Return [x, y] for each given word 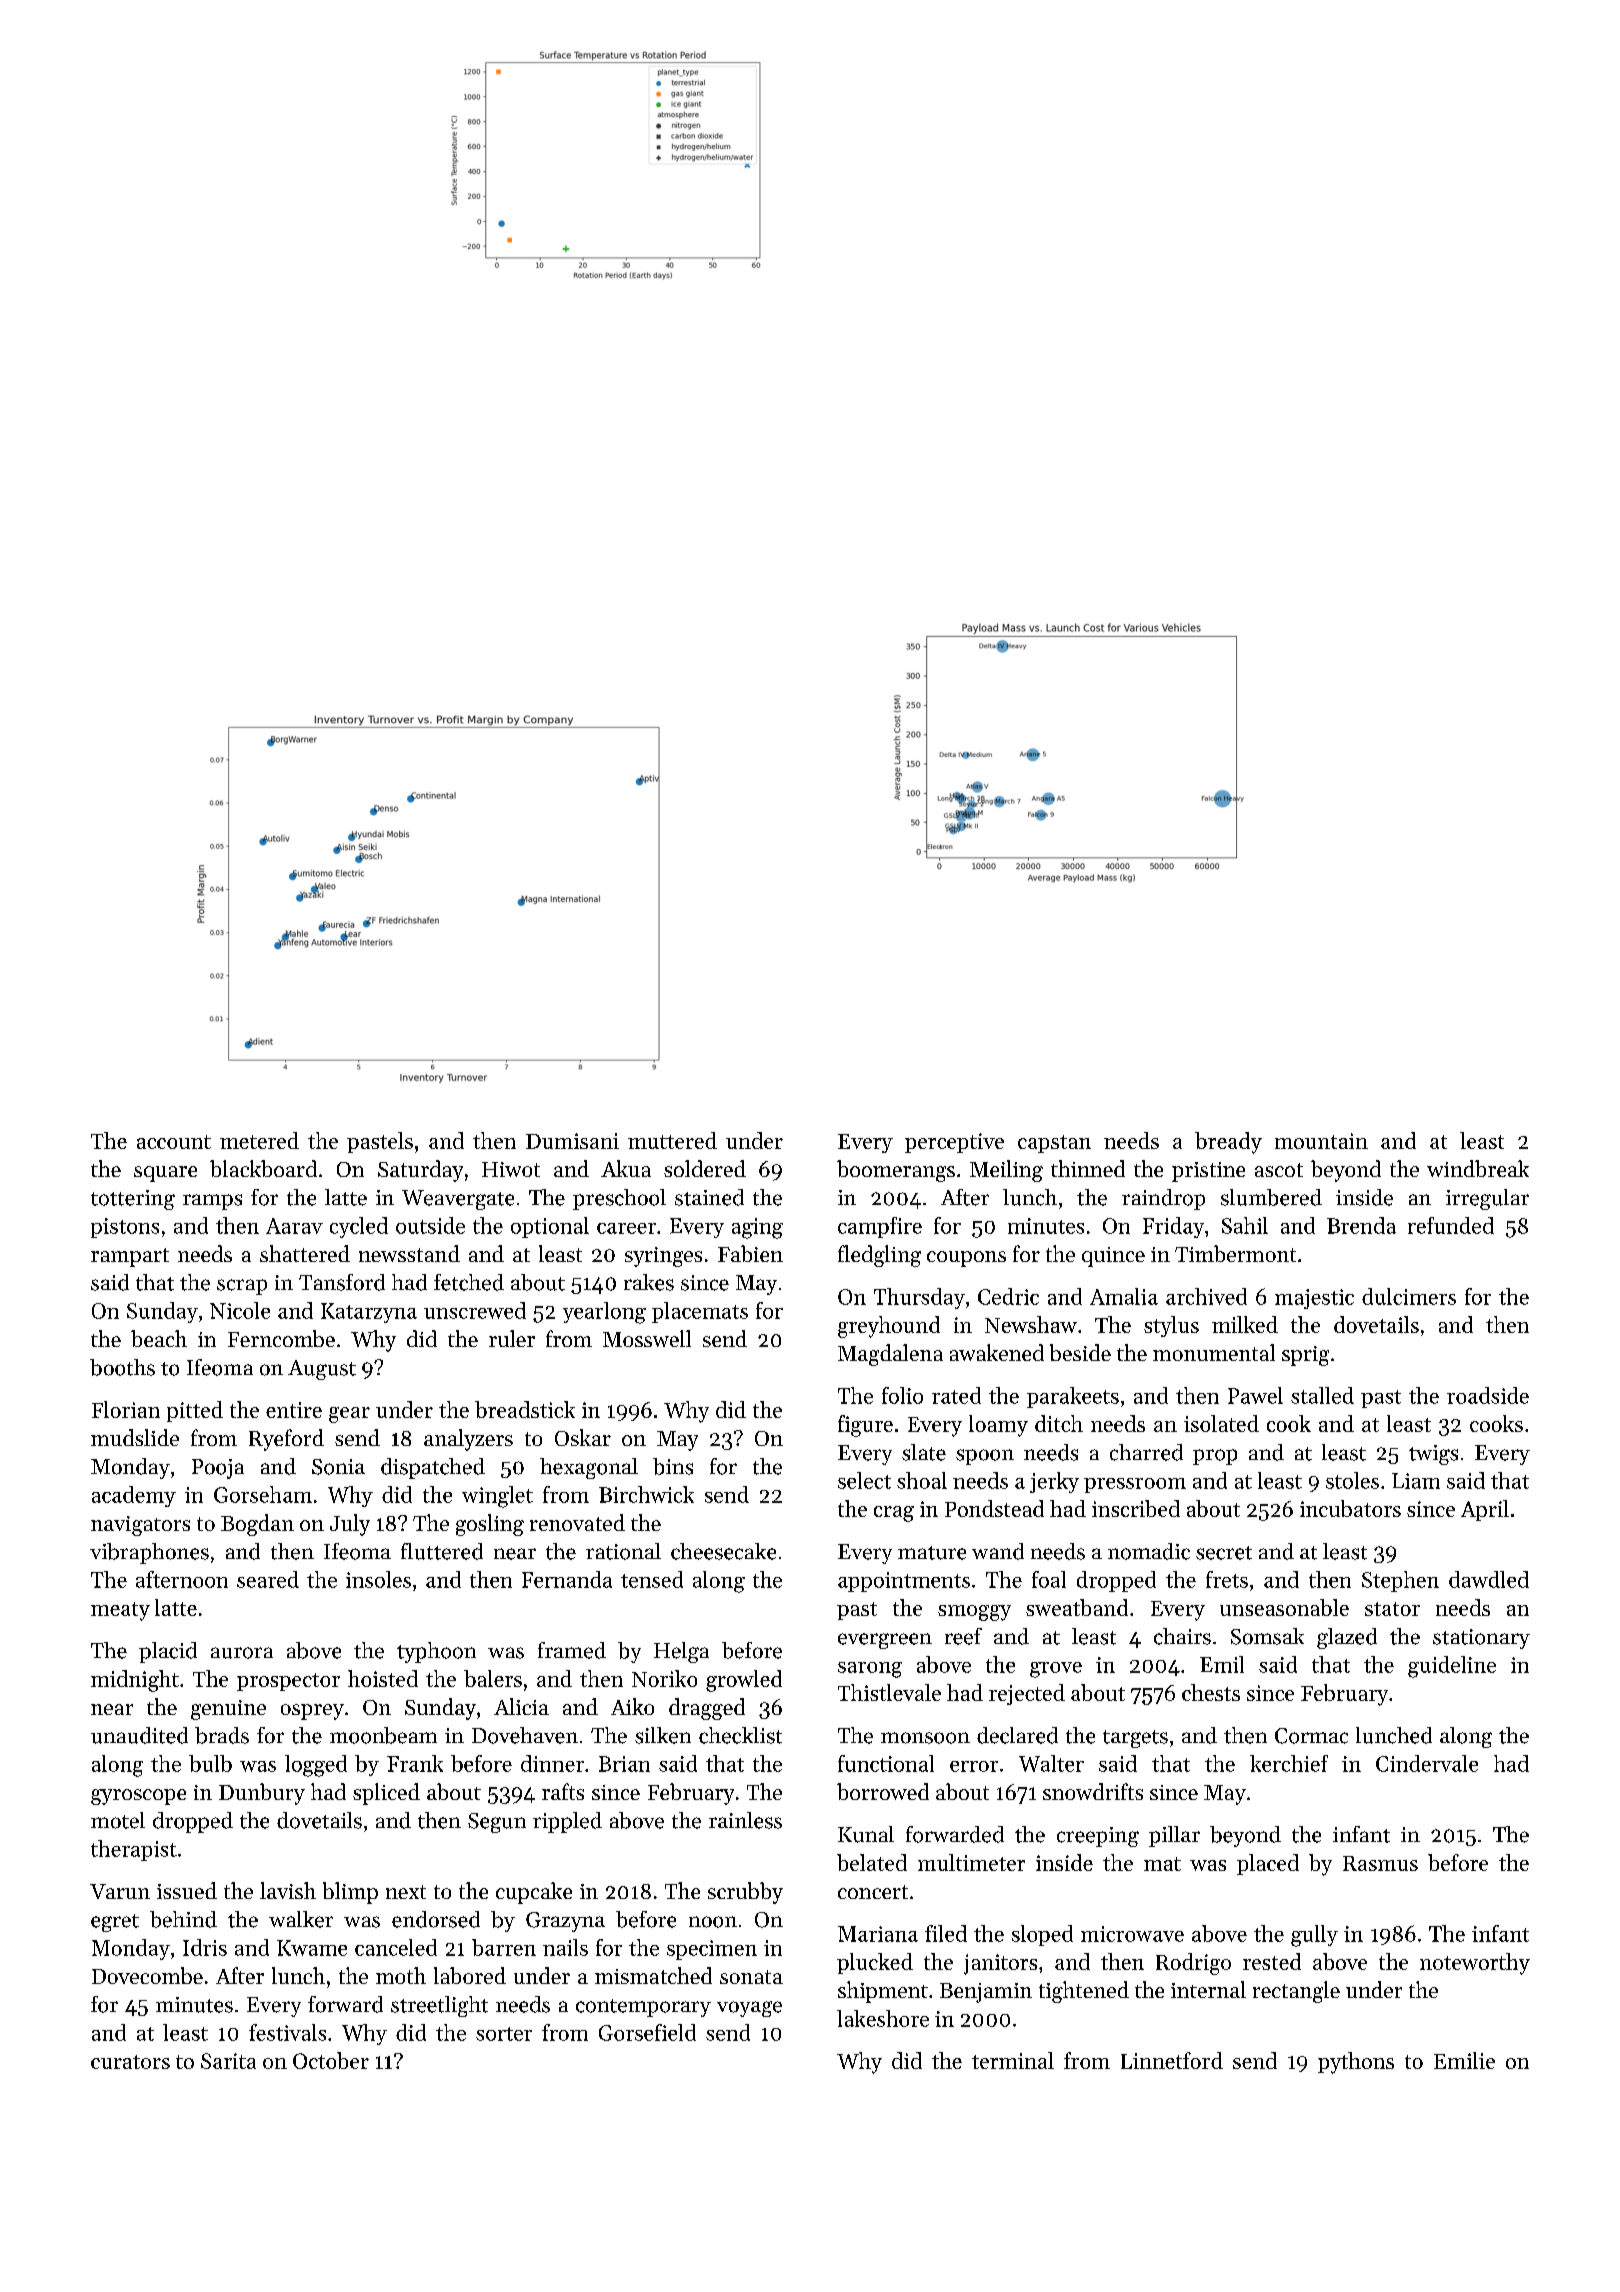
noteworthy [1475, 1964]
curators [130, 2062]
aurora [242, 1653]
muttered [672, 1140]
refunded [1451, 1225]
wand [998, 1551]
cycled [359, 1227]
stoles [1352, 1480]
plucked [875, 1963]
